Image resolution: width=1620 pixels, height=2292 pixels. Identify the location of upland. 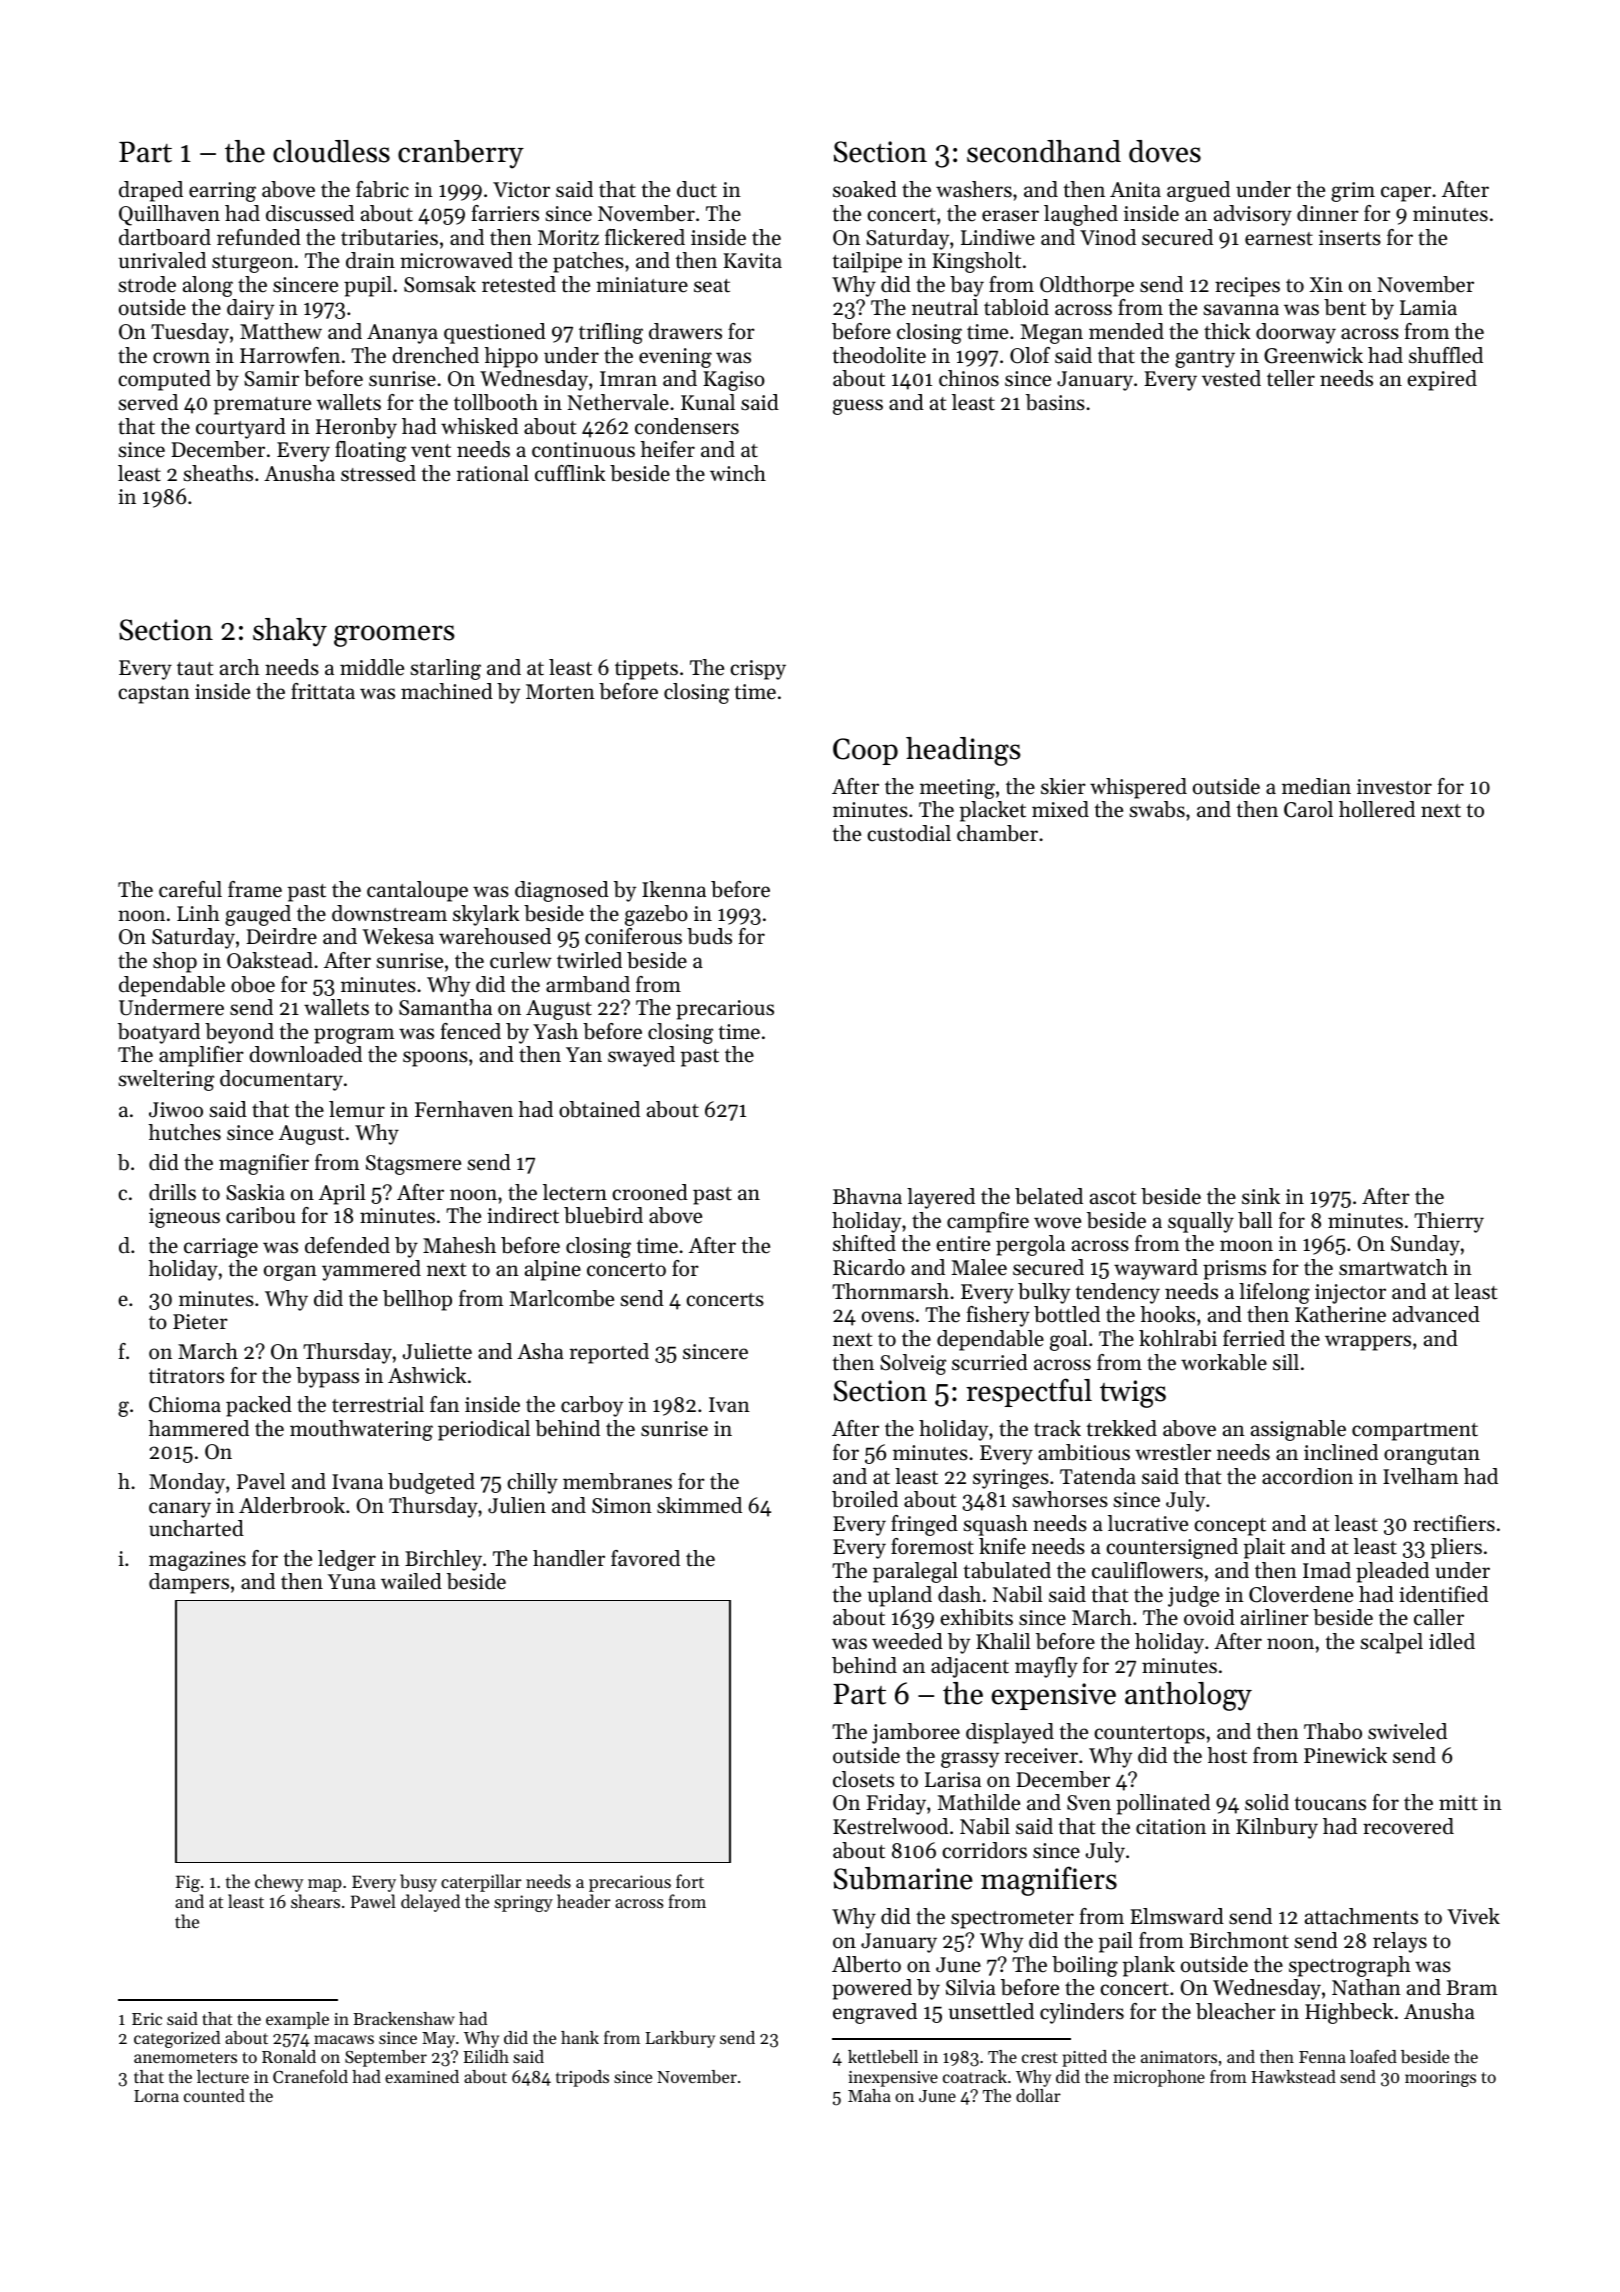
(899, 1596).
